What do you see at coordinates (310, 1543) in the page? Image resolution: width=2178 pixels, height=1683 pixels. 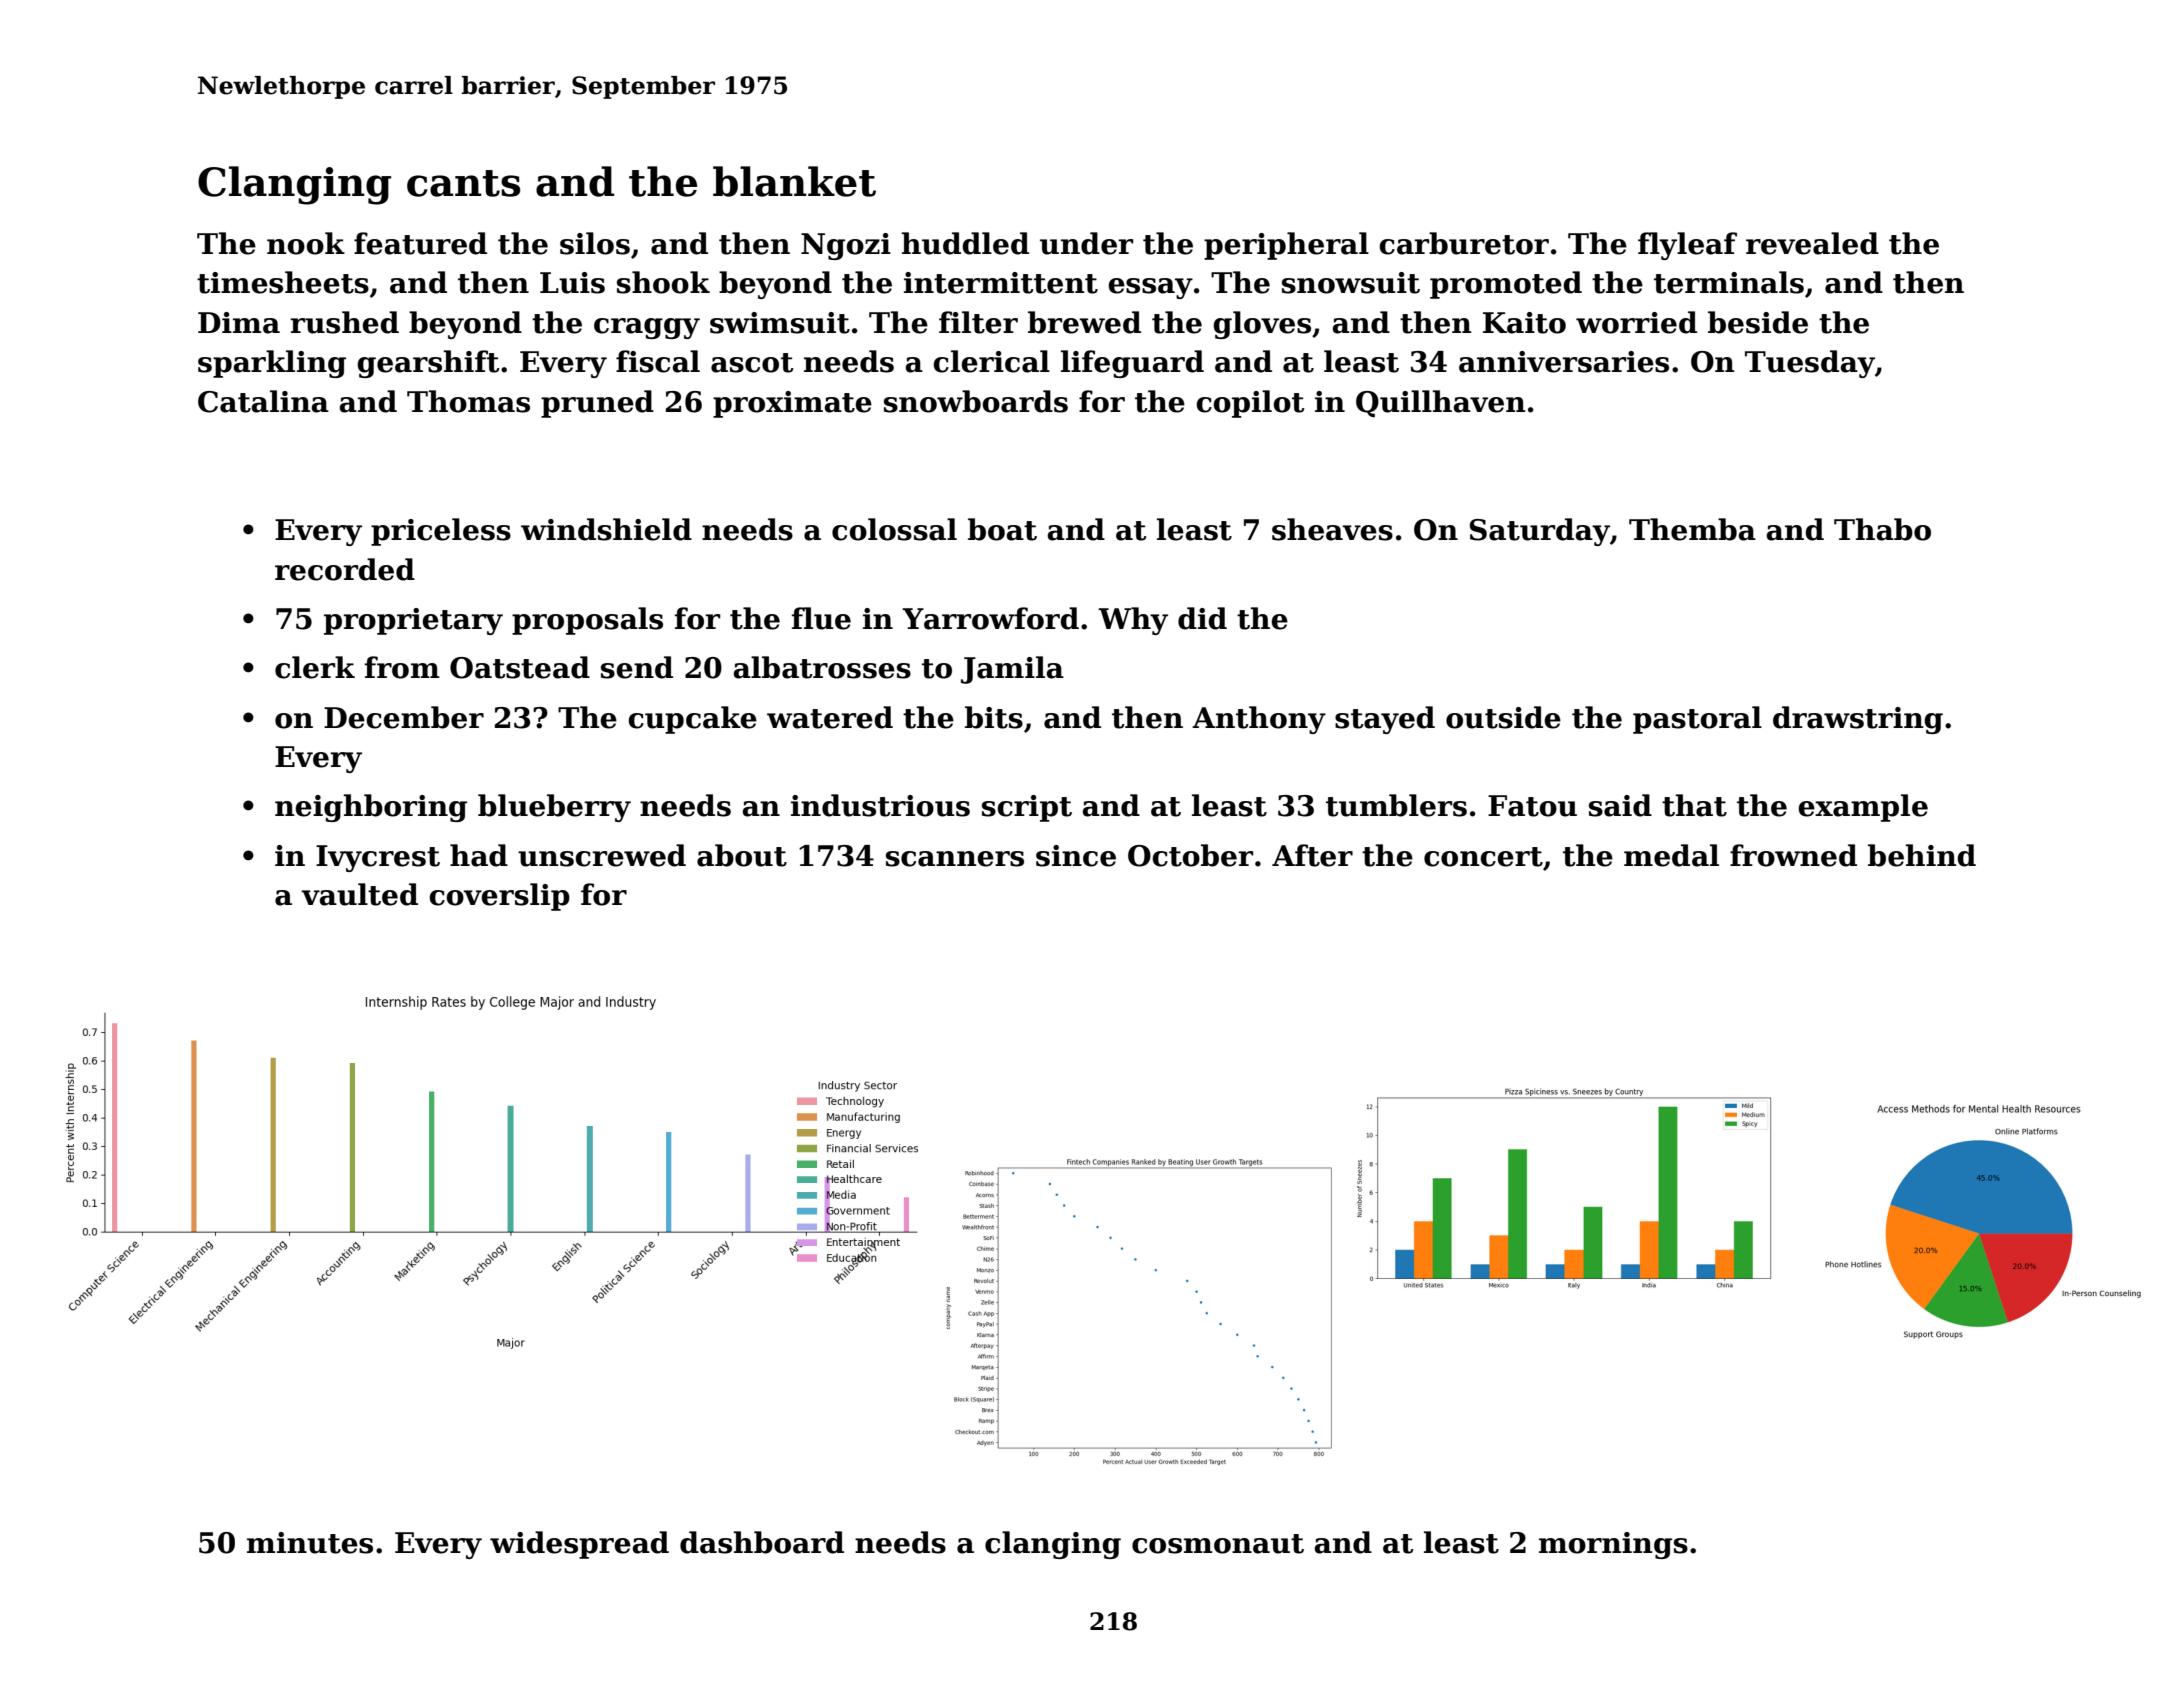 I see `minutes` at bounding box center [310, 1543].
